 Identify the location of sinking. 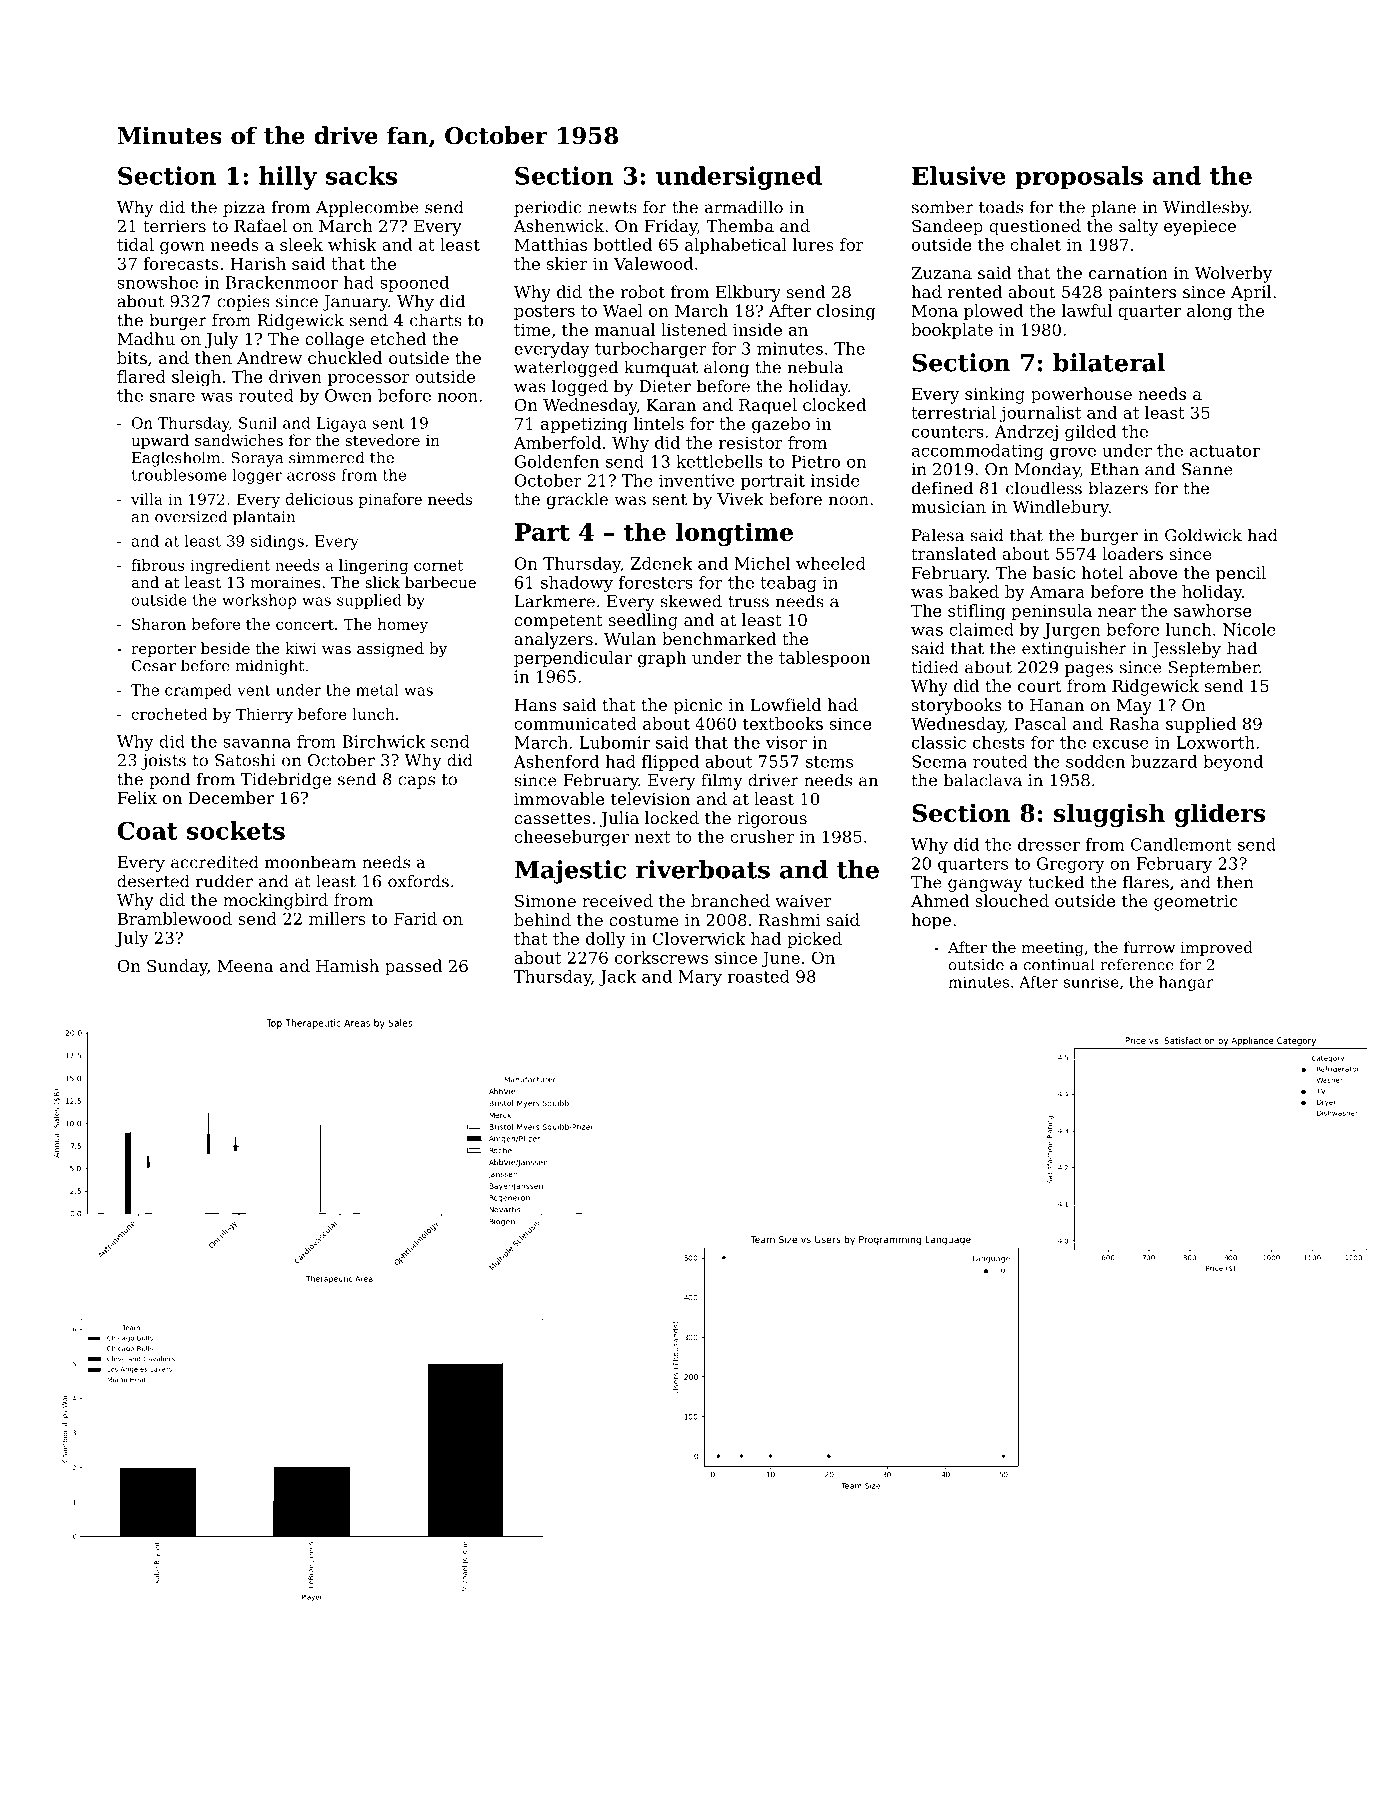
(995, 395).
